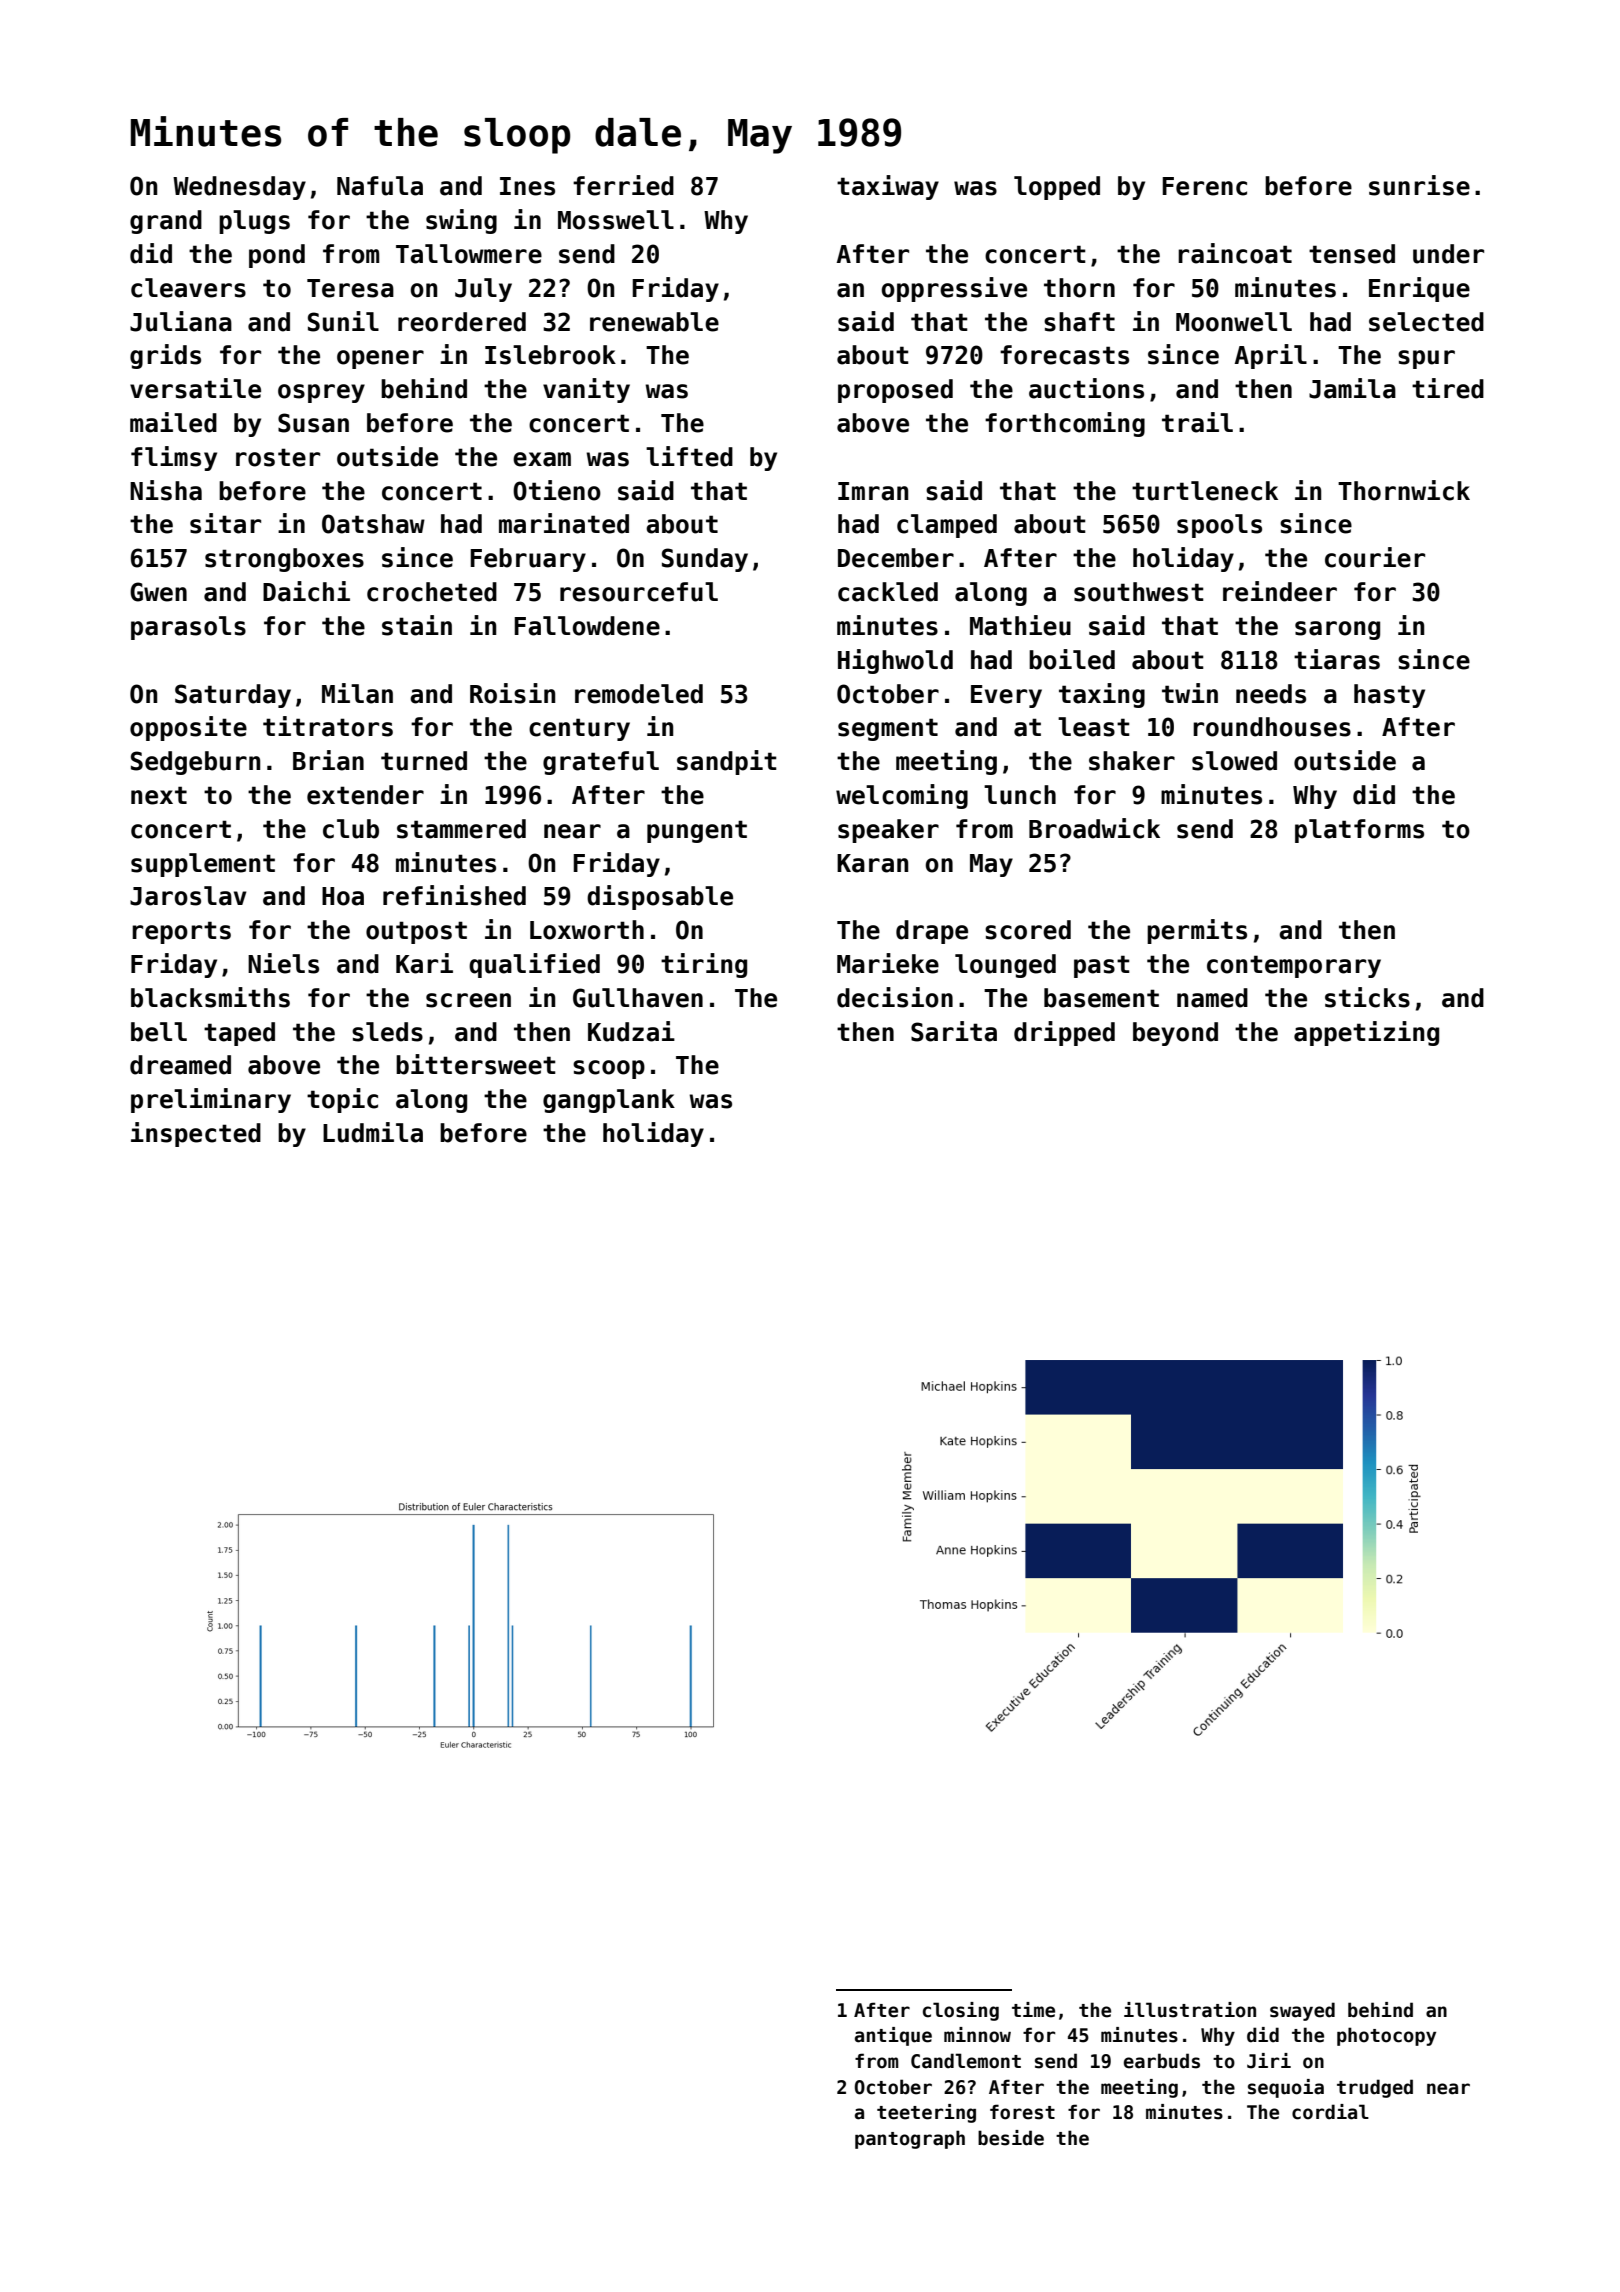 The height and width of the document is (2292, 1620). What do you see at coordinates (1006, 696) in the document?
I see `Every` at bounding box center [1006, 696].
